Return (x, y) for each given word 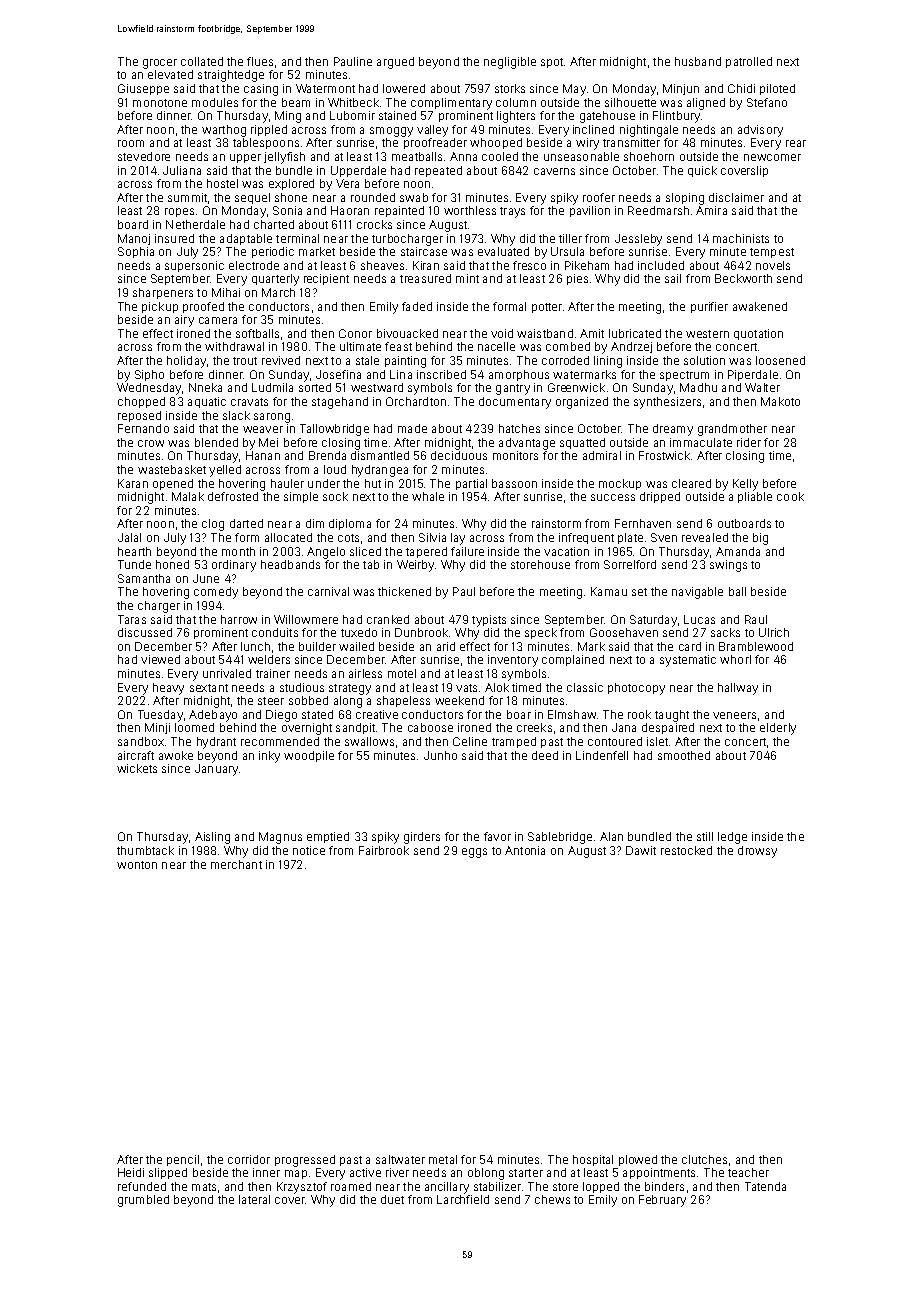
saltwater (400, 1159)
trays (512, 212)
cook (790, 496)
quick (702, 171)
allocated (288, 537)
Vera (347, 183)
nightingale (649, 131)
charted (274, 224)
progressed (305, 1161)
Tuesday (160, 716)
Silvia (432, 537)
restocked (686, 850)
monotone (160, 103)
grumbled (143, 1201)
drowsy (757, 852)
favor (497, 836)
